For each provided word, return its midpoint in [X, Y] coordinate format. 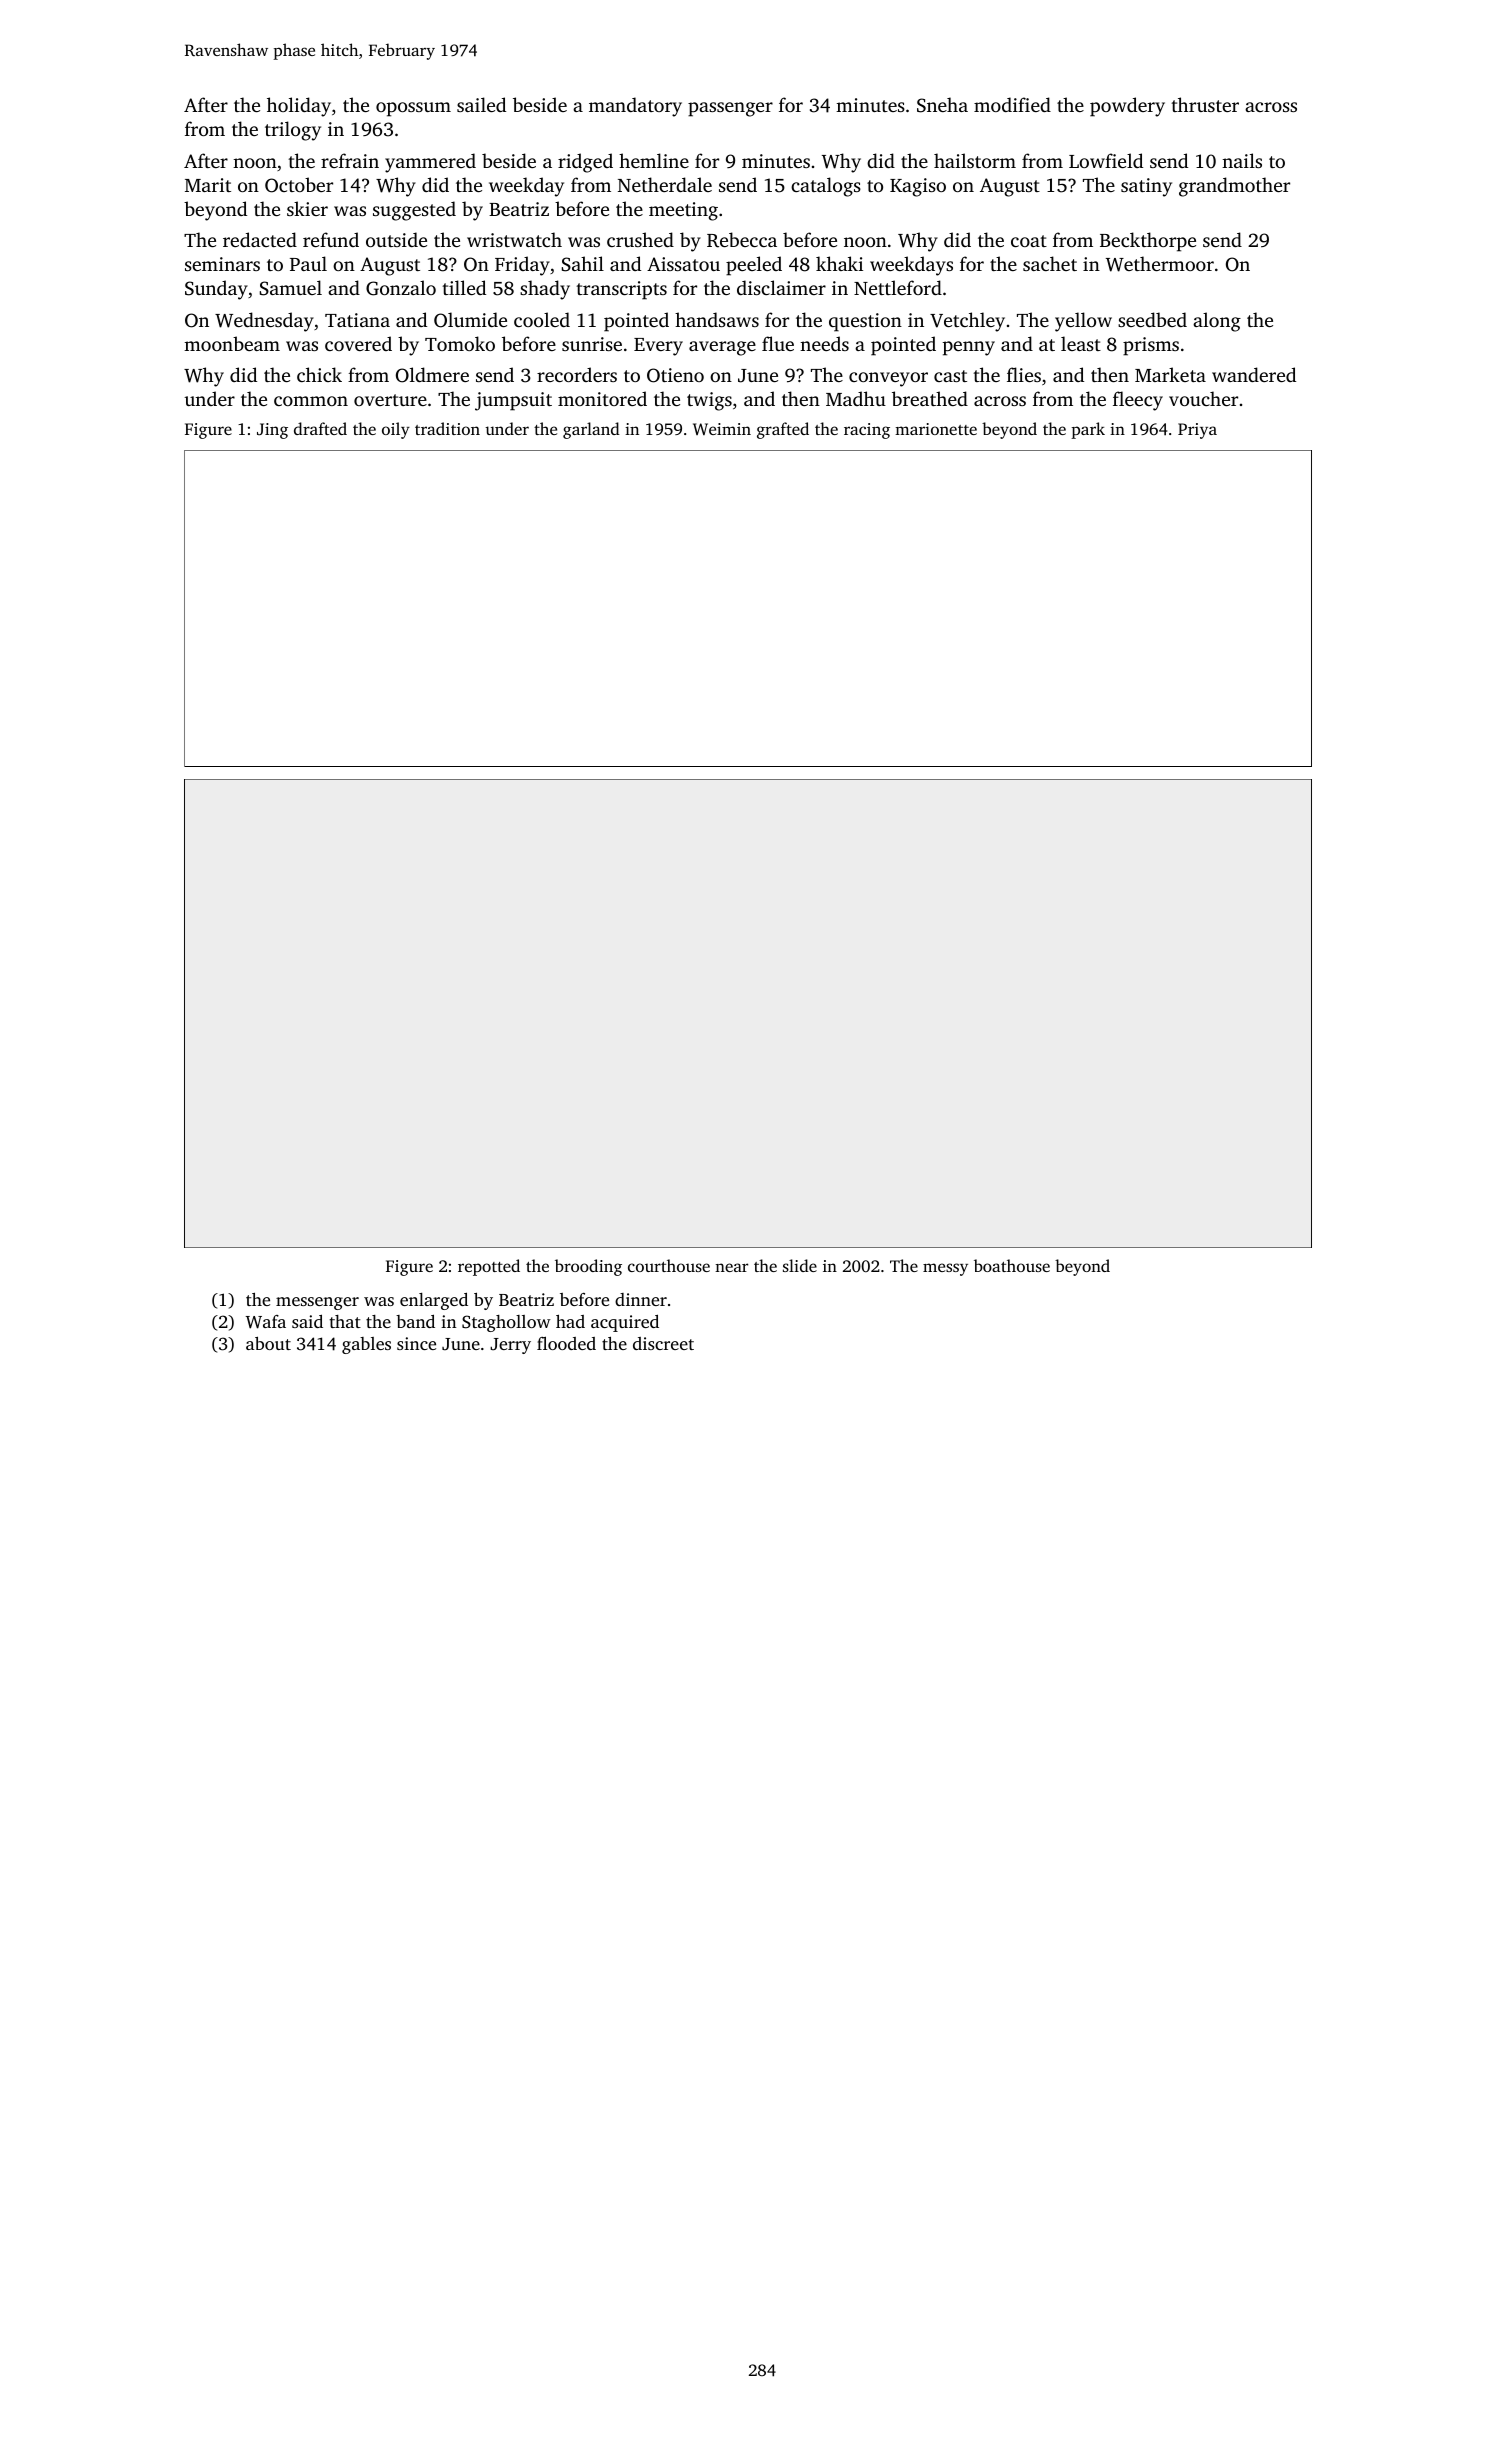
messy [945, 1269]
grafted [783, 430]
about [268, 1343]
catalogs [826, 187]
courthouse [669, 1265]
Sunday [216, 290]
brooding [588, 1267]
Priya [1197, 431]
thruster [1205, 104]
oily [396, 430]
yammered [430, 163]
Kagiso [918, 187]
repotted [489, 1267]
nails [1242, 160]
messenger [317, 1303]
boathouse [1012, 1265]
